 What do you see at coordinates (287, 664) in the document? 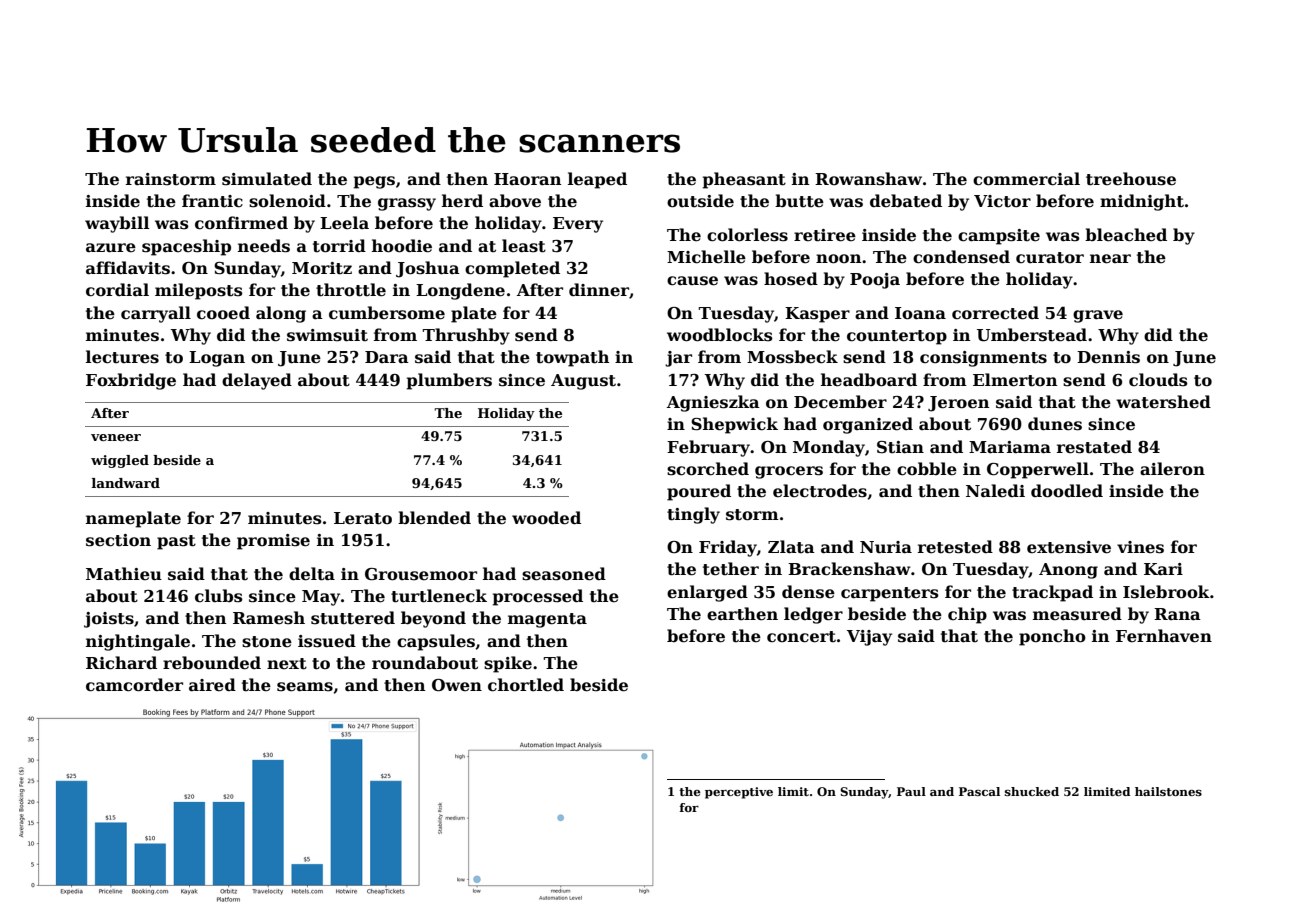
I see `next` at bounding box center [287, 664].
